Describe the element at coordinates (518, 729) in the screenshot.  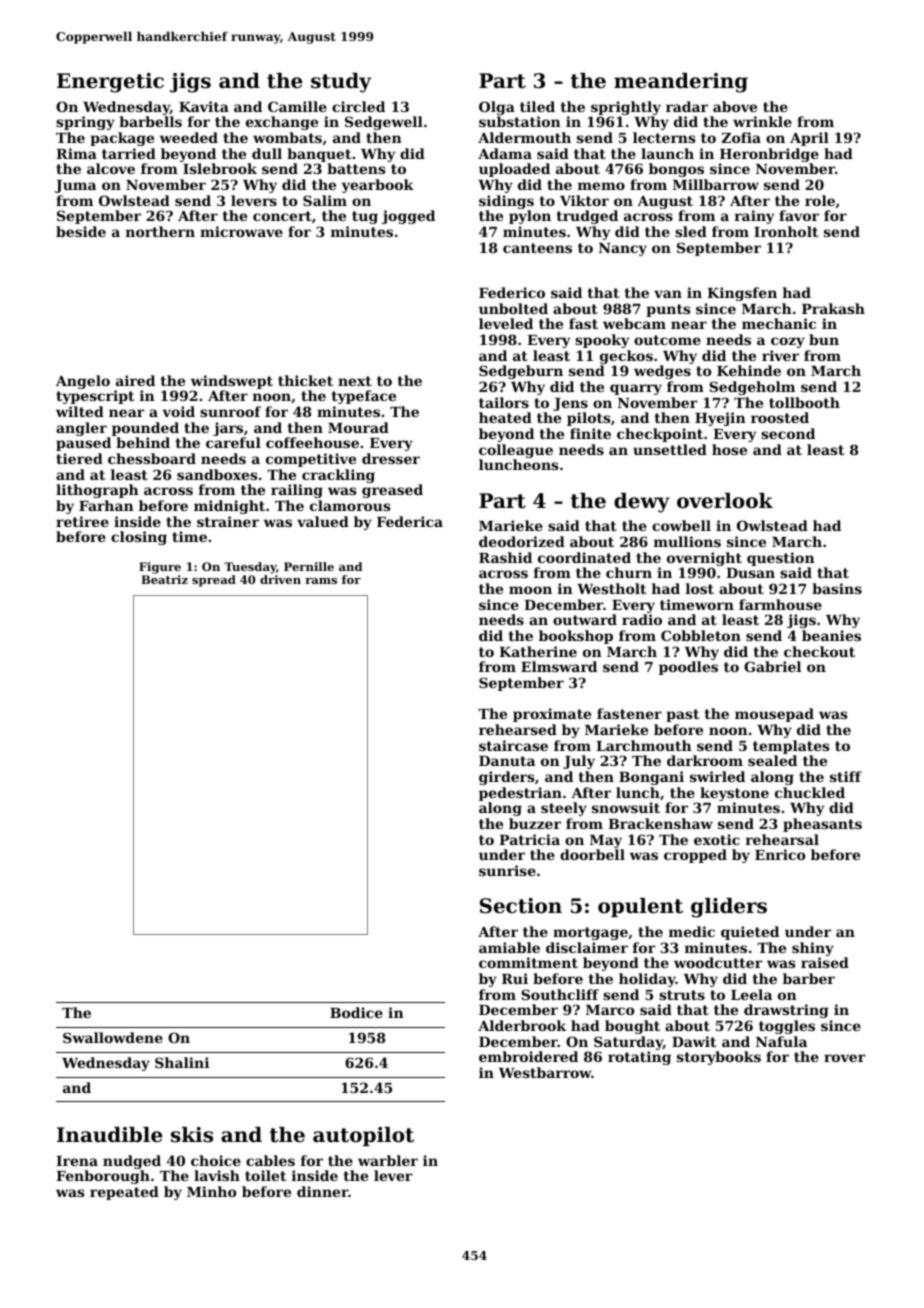
I see `rehearsed` at that location.
